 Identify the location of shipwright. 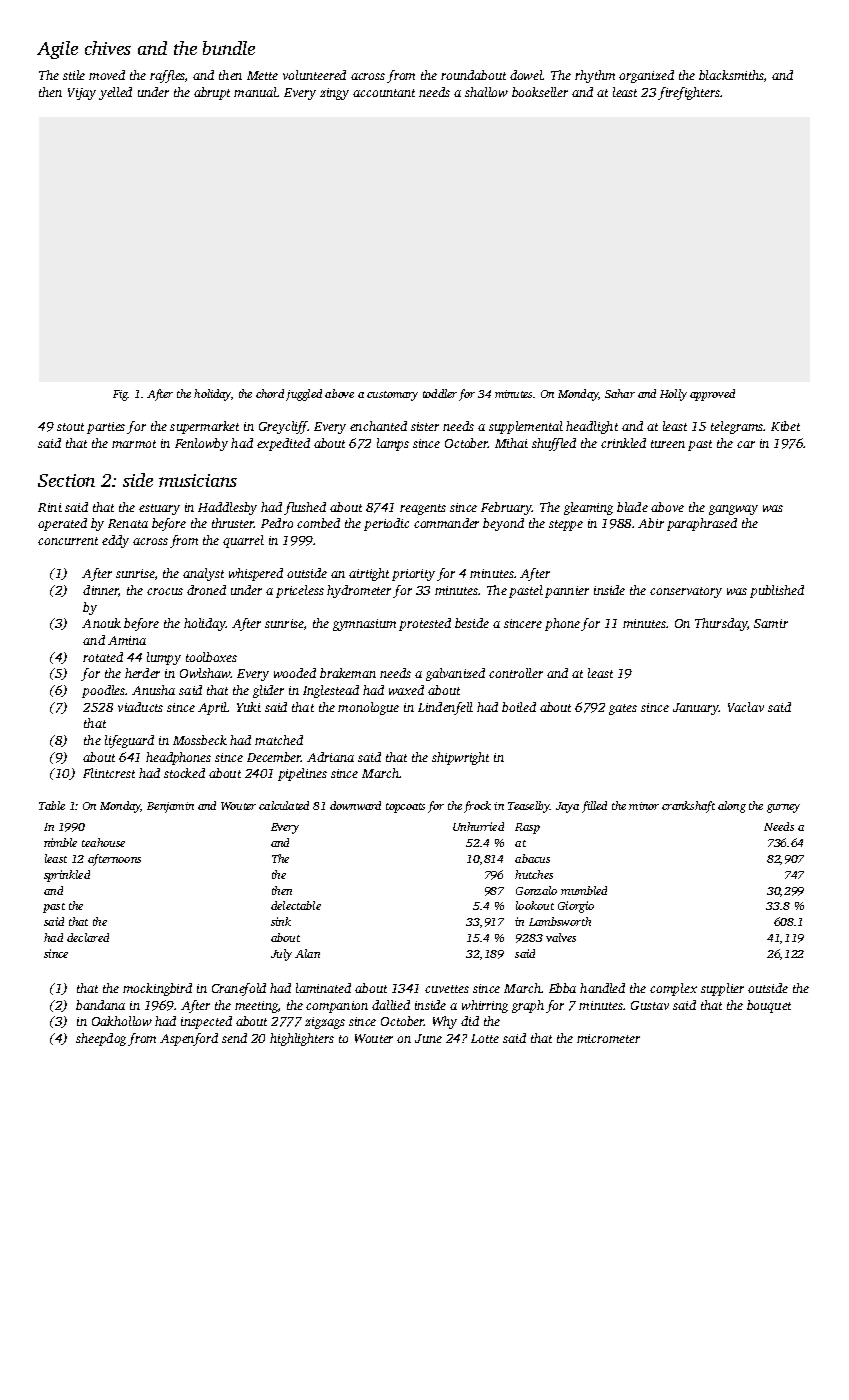
(460, 758).
